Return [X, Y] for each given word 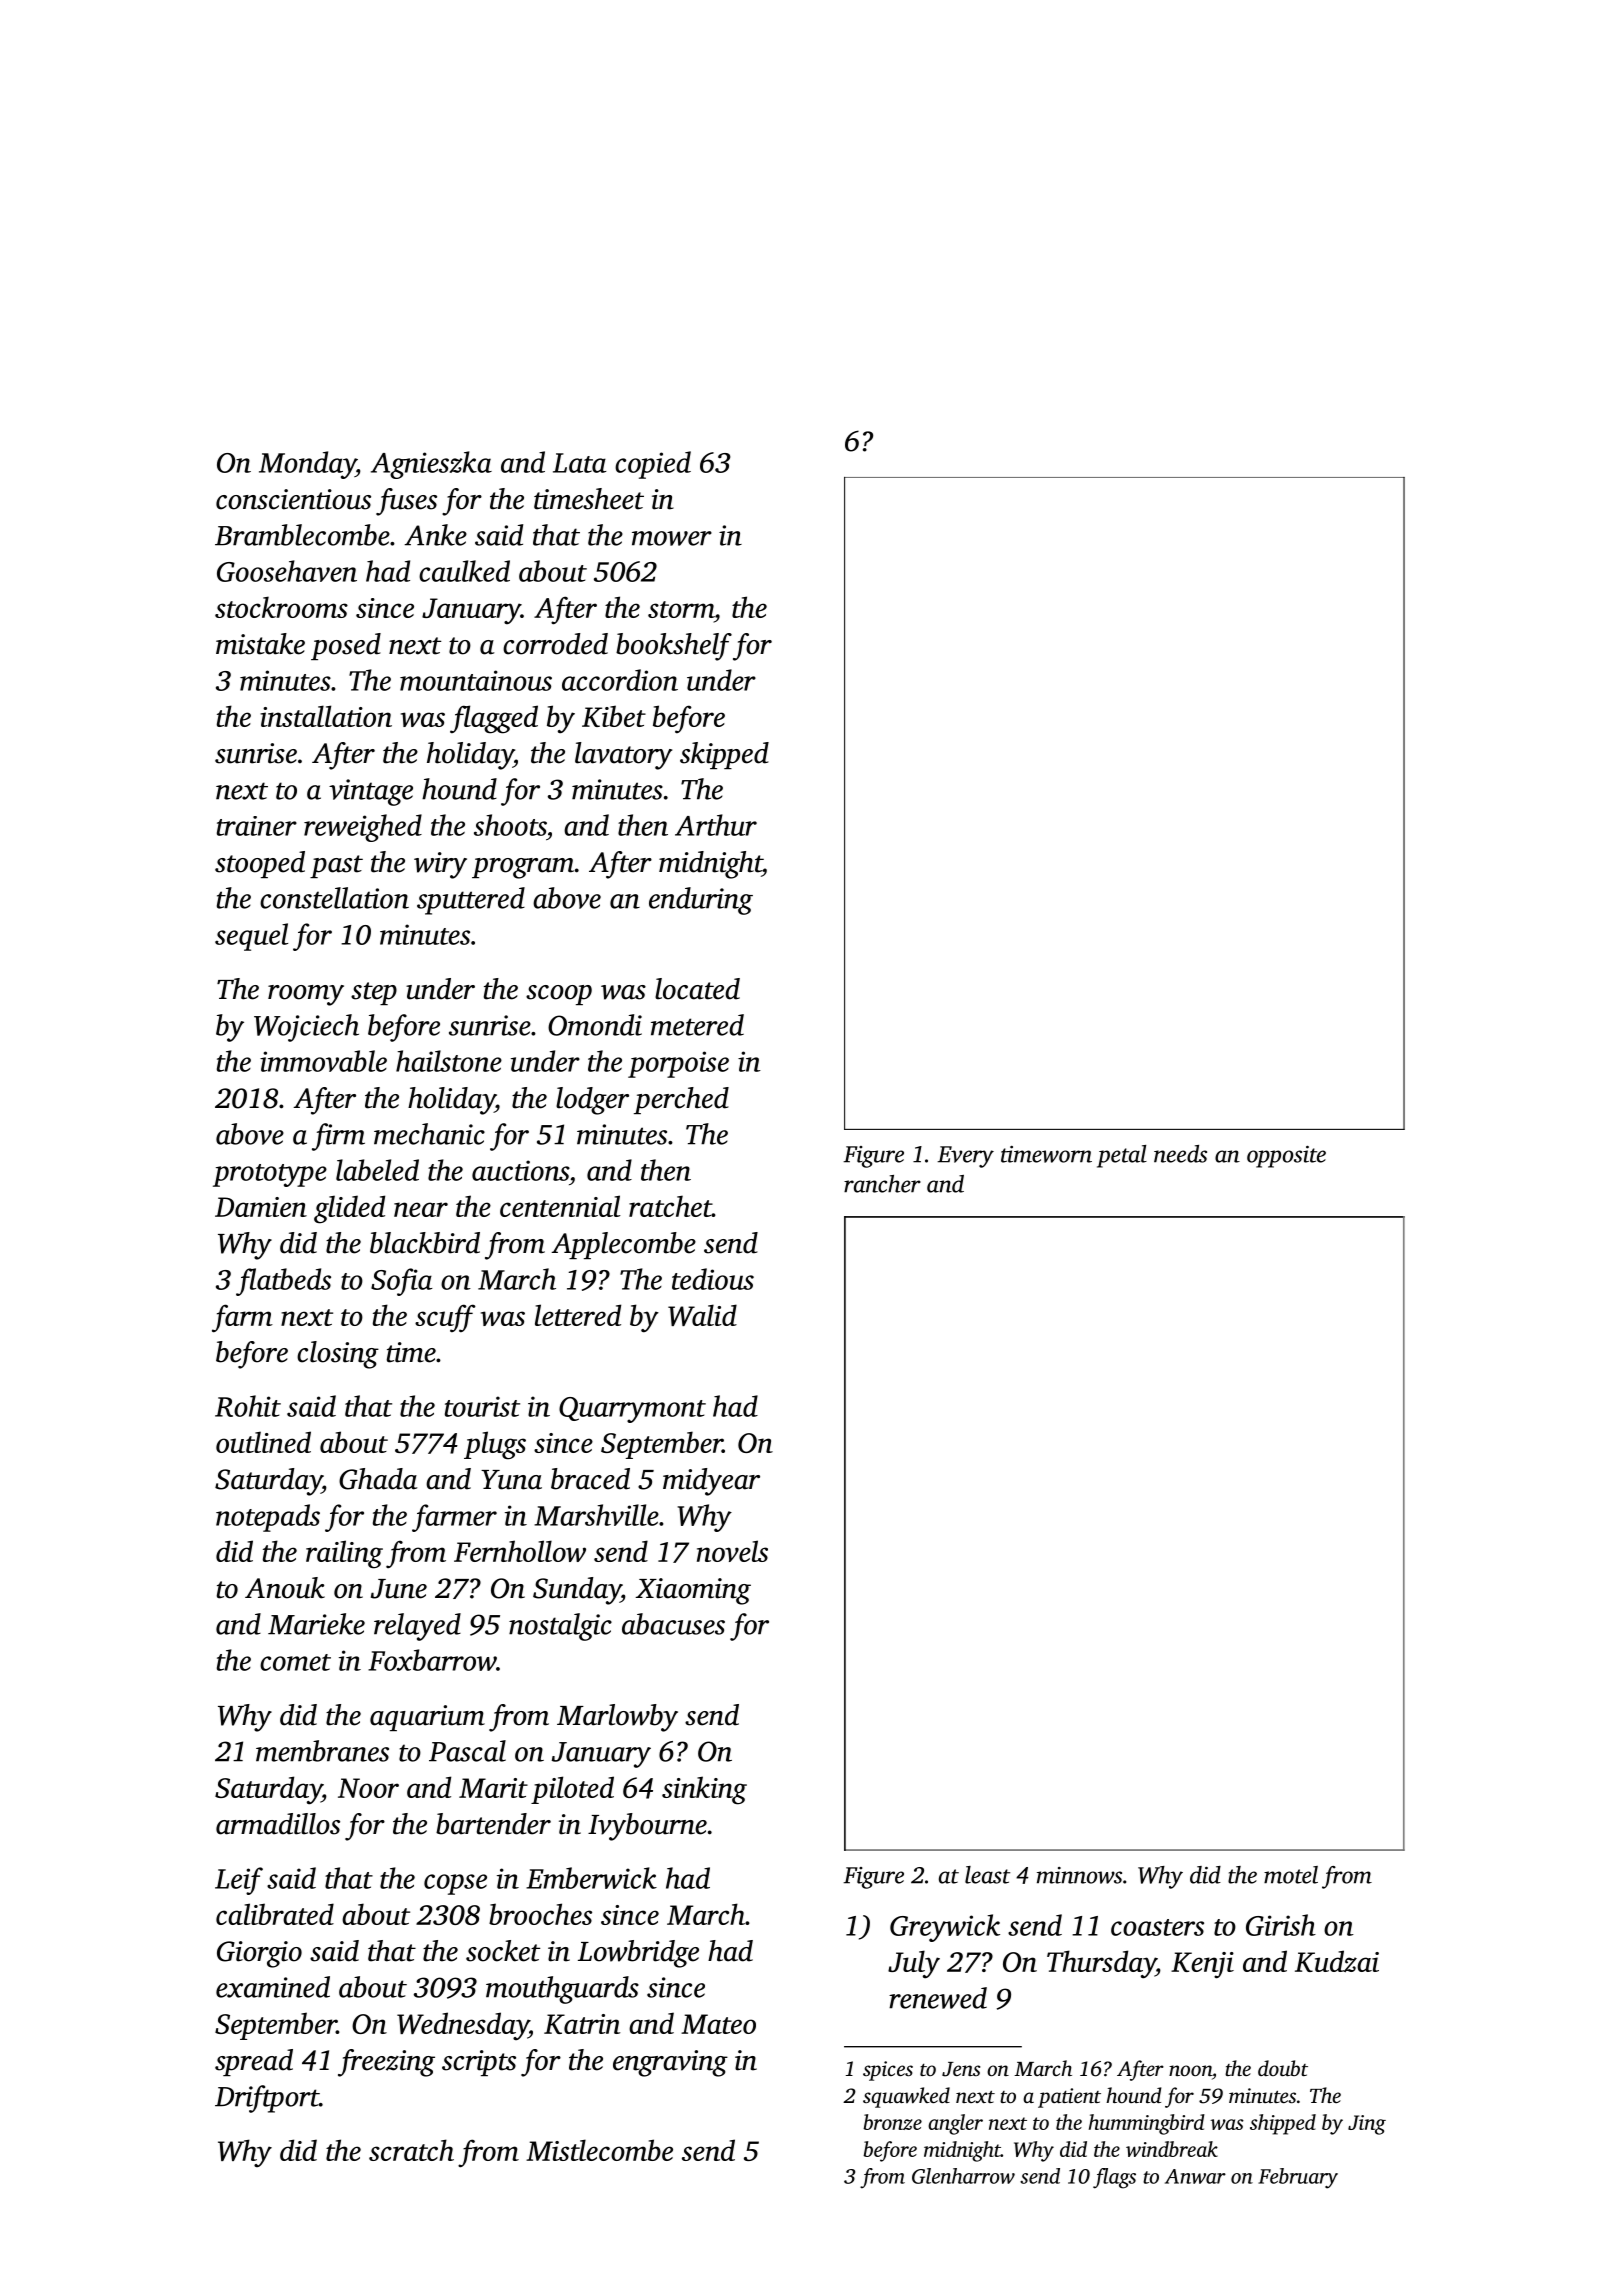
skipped [724, 755]
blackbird [425, 1243]
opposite [1286, 1157]
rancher [882, 1184]
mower [672, 538]
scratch [411, 2150]
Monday [307, 465]
